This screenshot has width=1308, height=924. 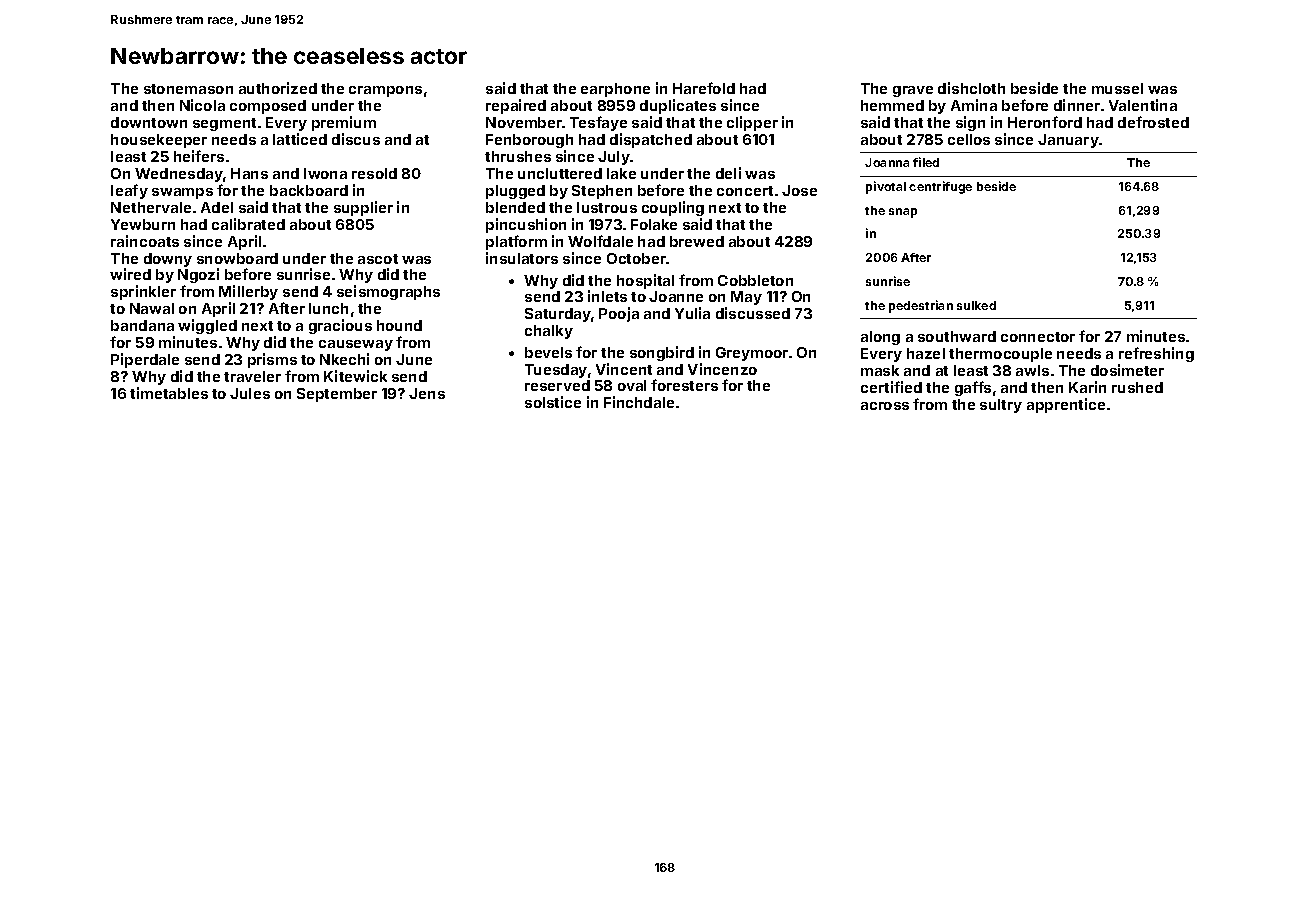 I want to click on Cobbleton, so click(x=755, y=280).
